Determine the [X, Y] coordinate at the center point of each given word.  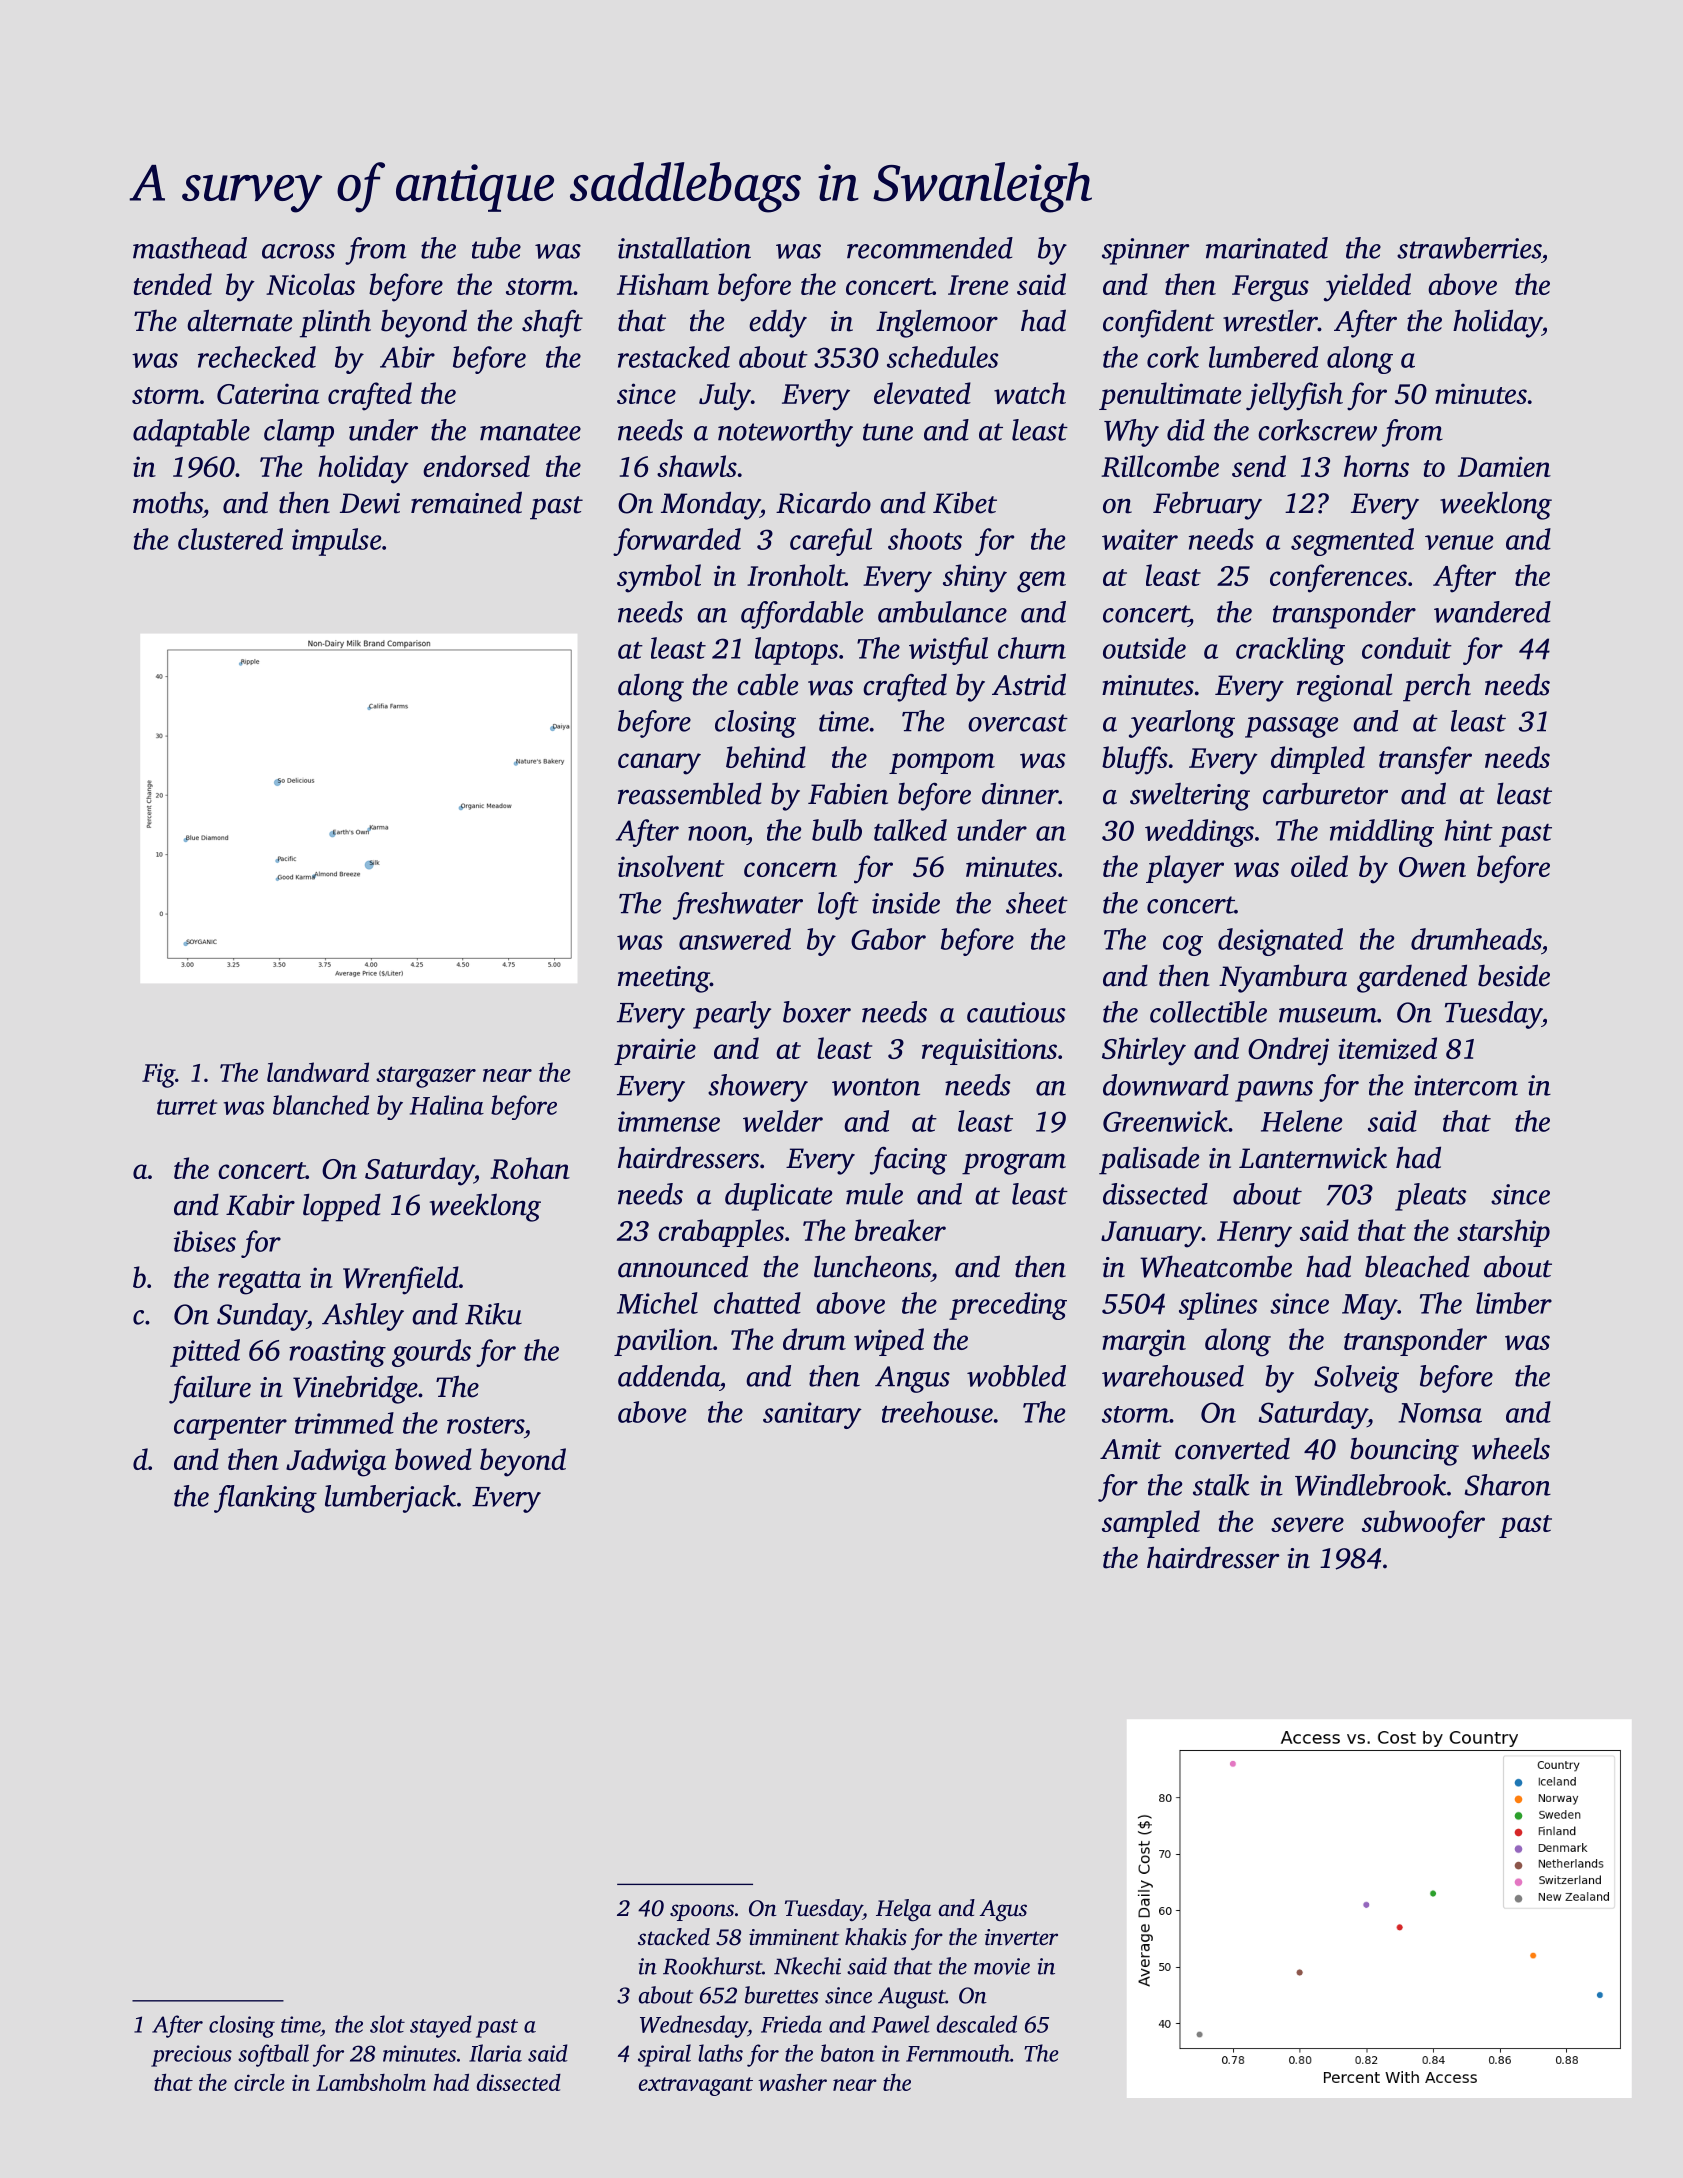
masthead [190, 248]
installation [684, 248]
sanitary [812, 1415]
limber [1514, 1303]
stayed [441, 2026]
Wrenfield [401, 1280]
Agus [1003, 1911]
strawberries [1469, 248]
